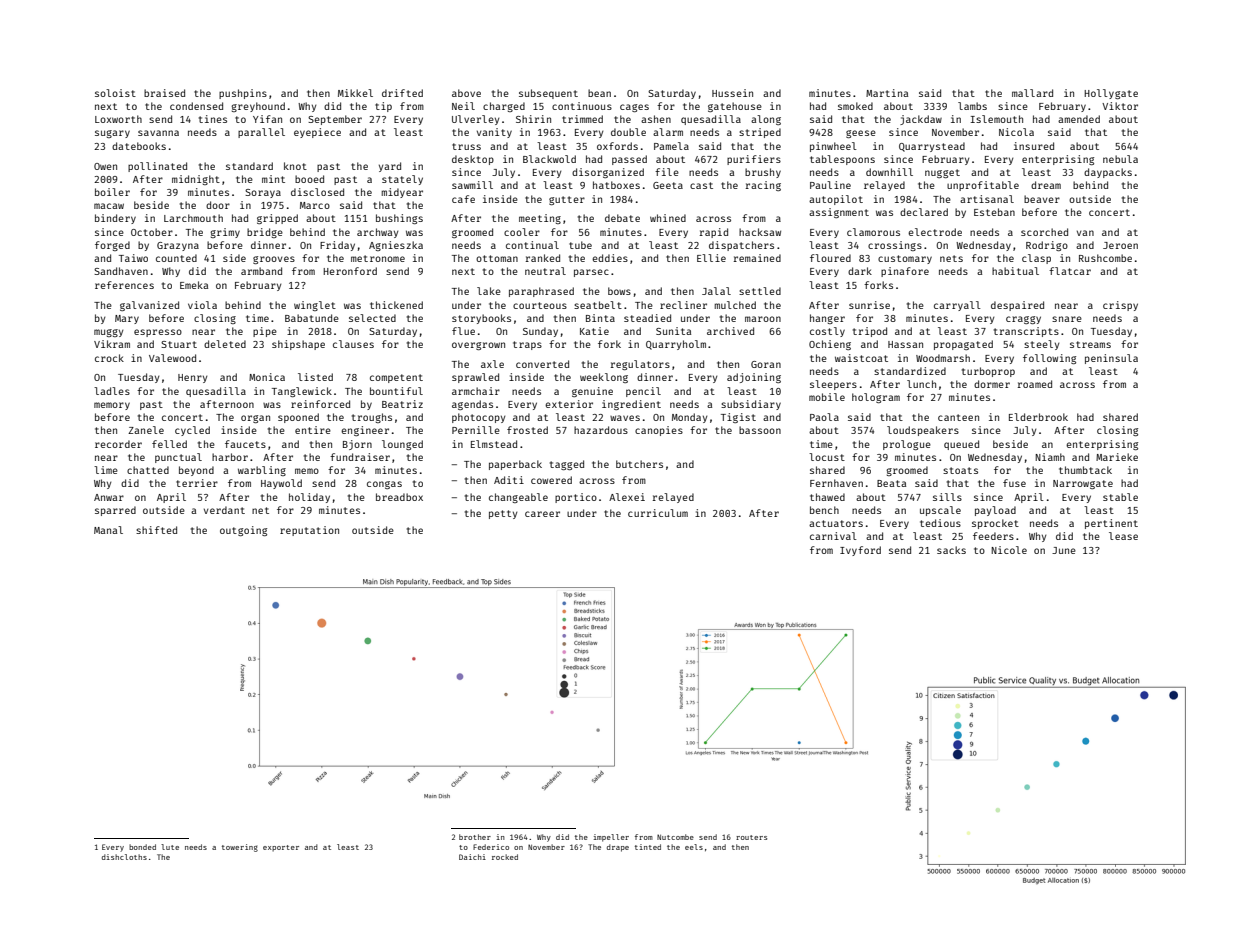 This document has width=1233, height=952. What do you see at coordinates (1111, 94) in the document?
I see `Hollygate` at bounding box center [1111, 94].
